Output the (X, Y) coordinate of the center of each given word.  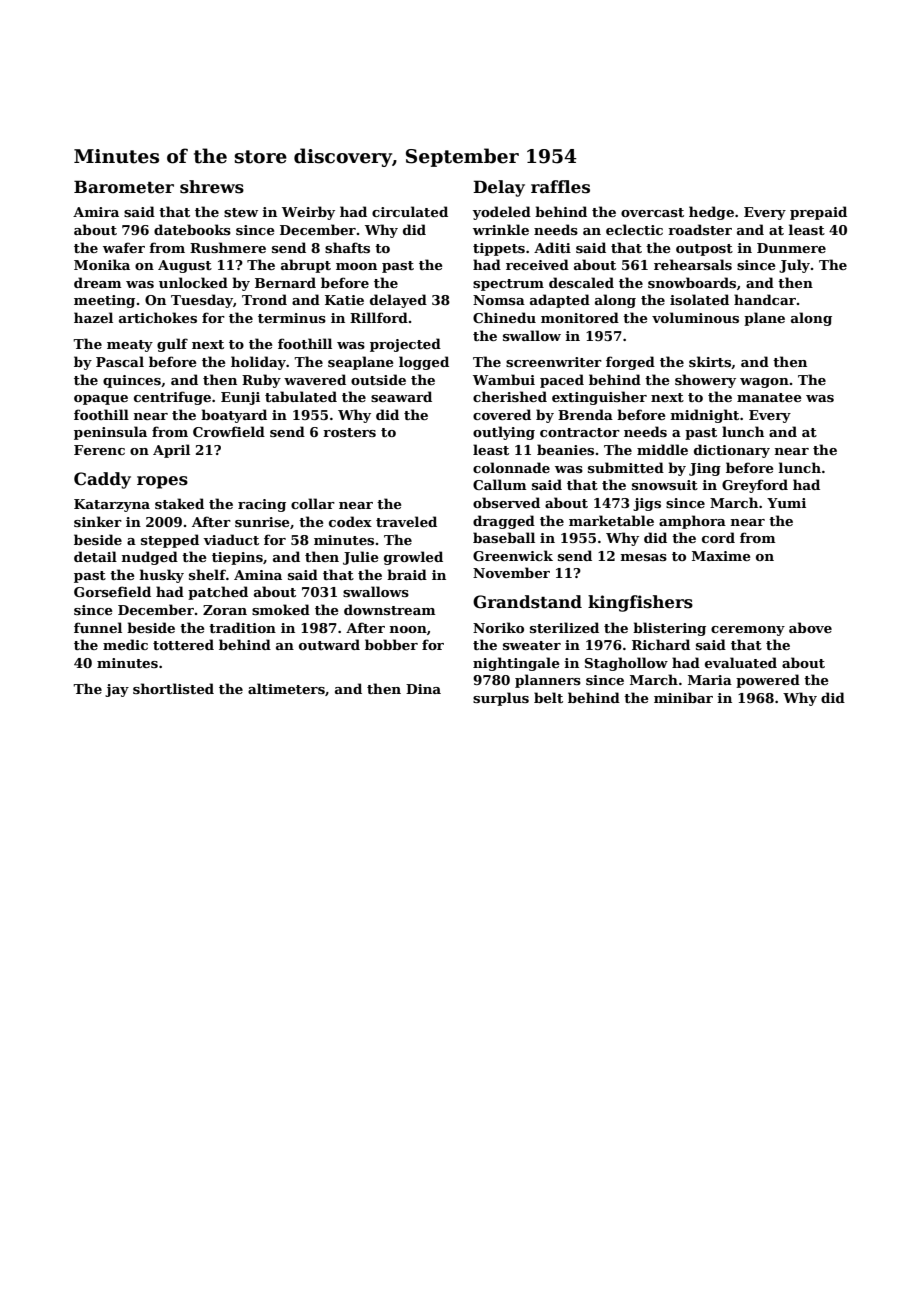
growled (413, 558)
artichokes (158, 317)
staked (179, 503)
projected (405, 345)
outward (329, 644)
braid (407, 574)
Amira (96, 212)
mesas (644, 557)
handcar (765, 299)
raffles (560, 187)
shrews (212, 187)
